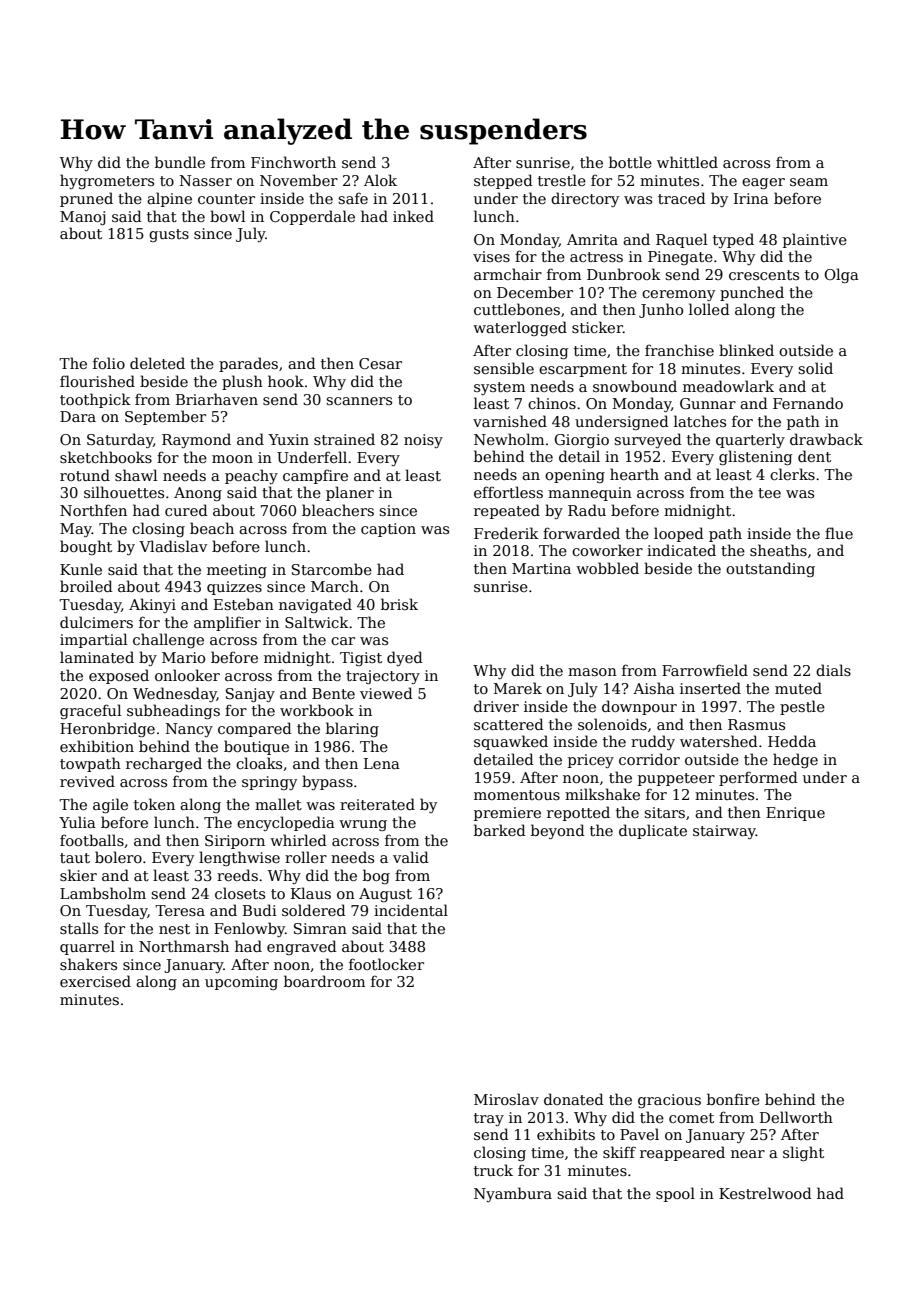 The width and height of the screenshot is (924, 1308). I want to click on outstanding, so click(770, 569).
